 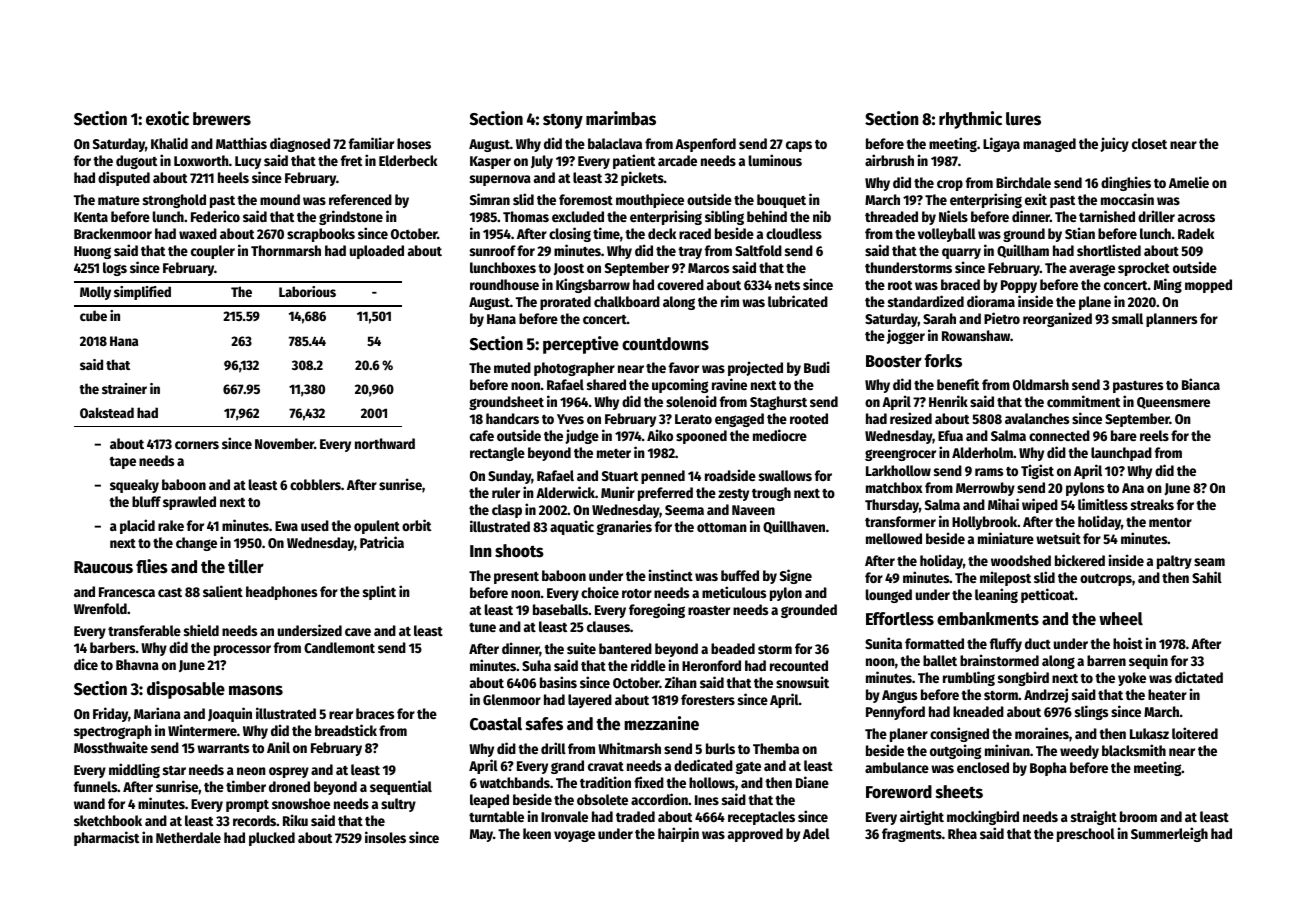 What do you see at coordinates (708, 699) in the screenshot?
I see `foresters` at bounding box center [708, 699].
